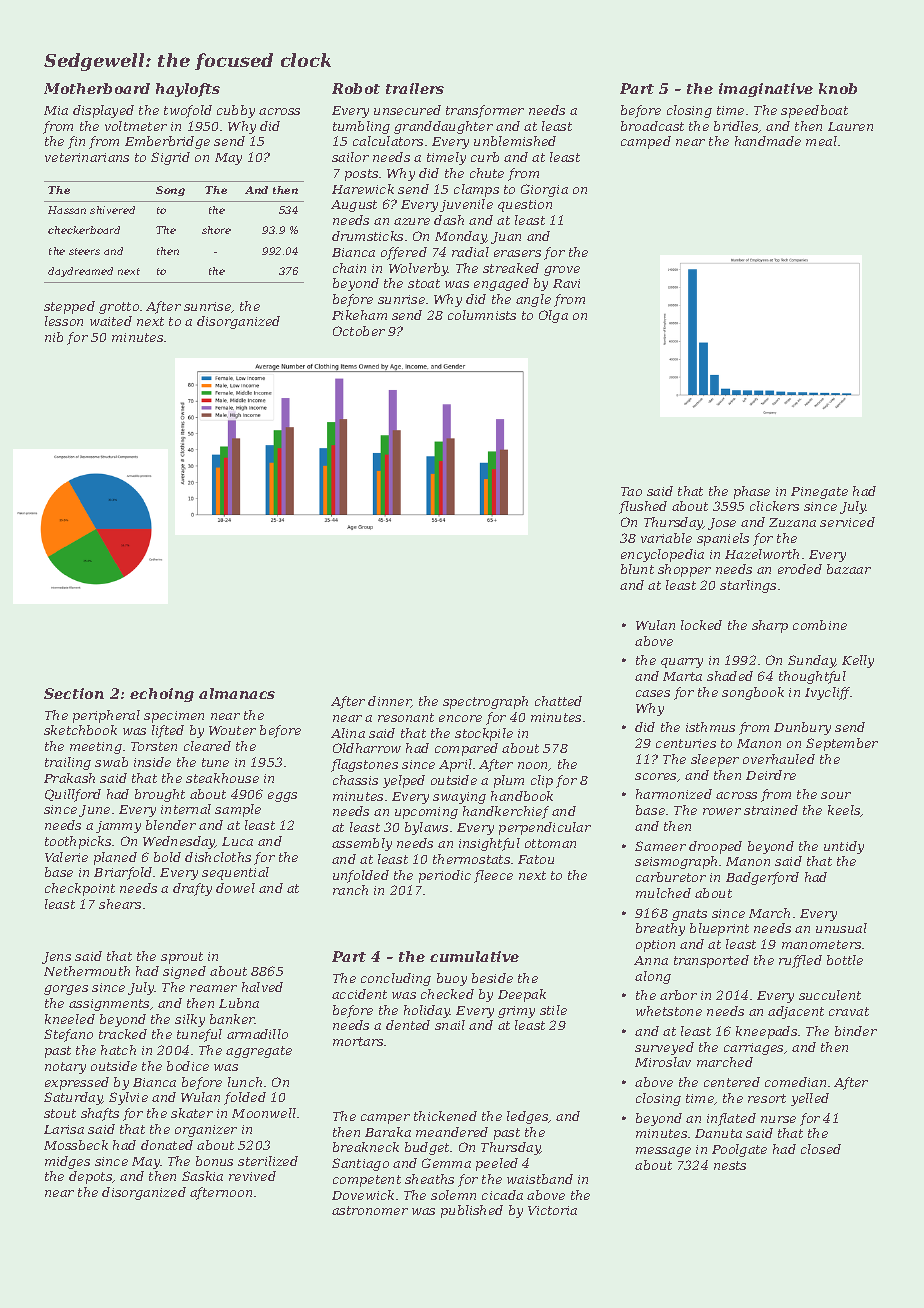 This screenshot has height=1308, width=924. What do you see at coordinates (800, 569) in the screenshot?
I see `eroded` at bounding box center [800, 569].
